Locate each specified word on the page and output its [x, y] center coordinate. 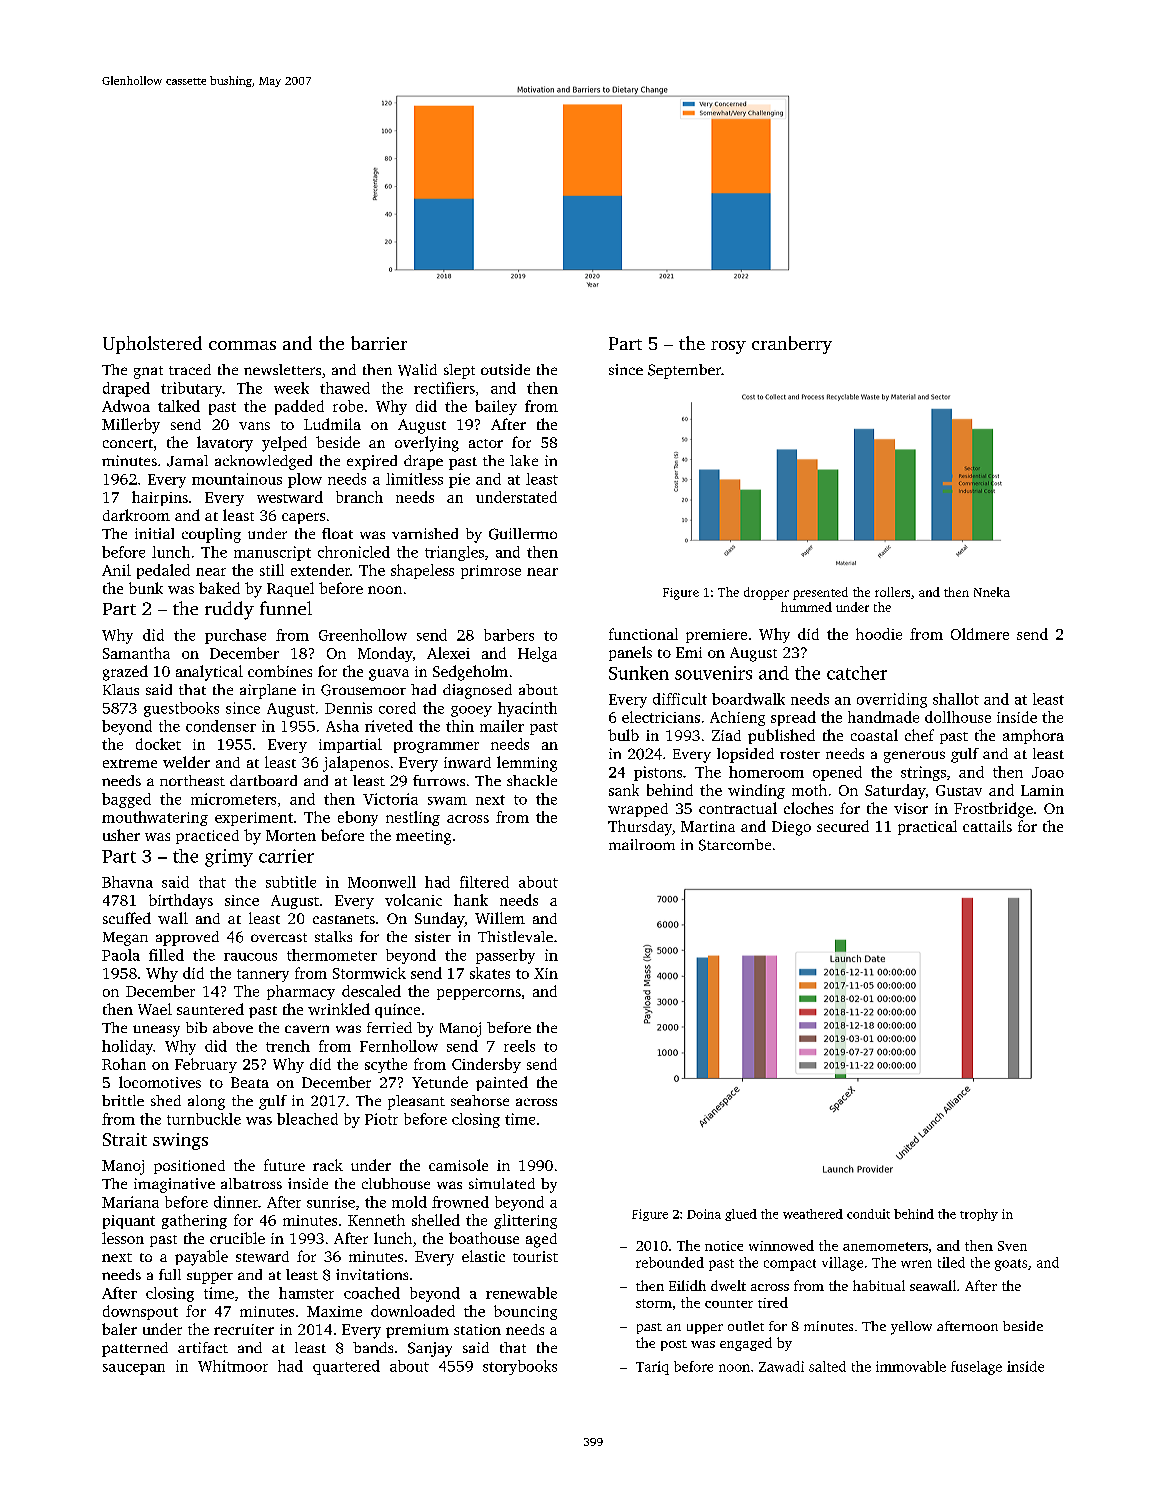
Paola [121, 955]
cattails [987, 826]
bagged [126, 800]
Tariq [652, 1368]
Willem [500, 918]
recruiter [244, 1329]
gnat [148, 372]
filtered [484, 882]
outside [505, 369]
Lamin [1042, 790]
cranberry [792, 345]
